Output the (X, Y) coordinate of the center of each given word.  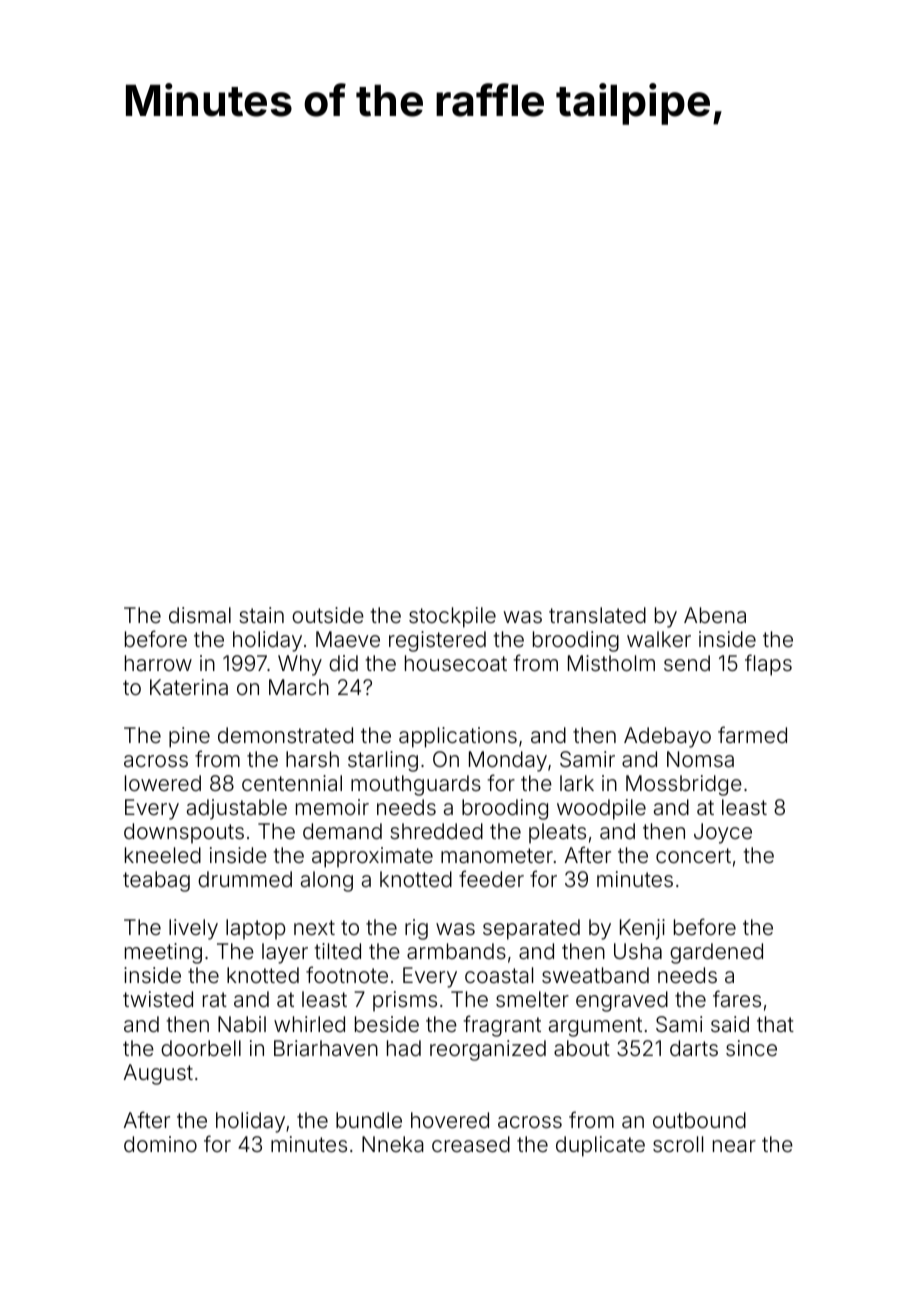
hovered (450, 1120)
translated (597, 615)
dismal (200, 615)
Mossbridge (684, 785)
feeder (491, 878)
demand (342, 831)
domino (160, 1144)
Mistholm (611, 663)
